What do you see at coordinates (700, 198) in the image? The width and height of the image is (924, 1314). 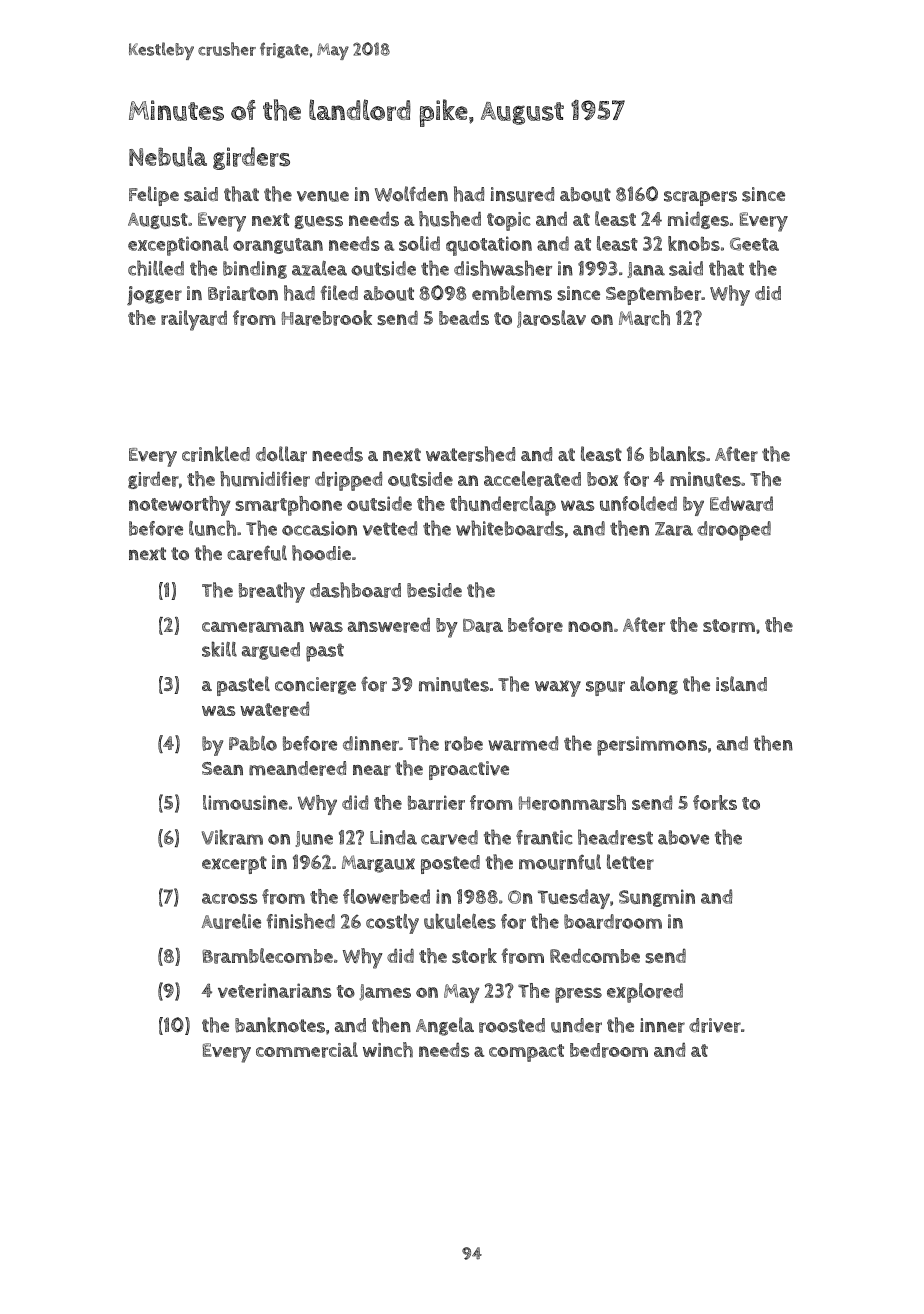 I see `scrapers` at bounding box center [700, 198].
